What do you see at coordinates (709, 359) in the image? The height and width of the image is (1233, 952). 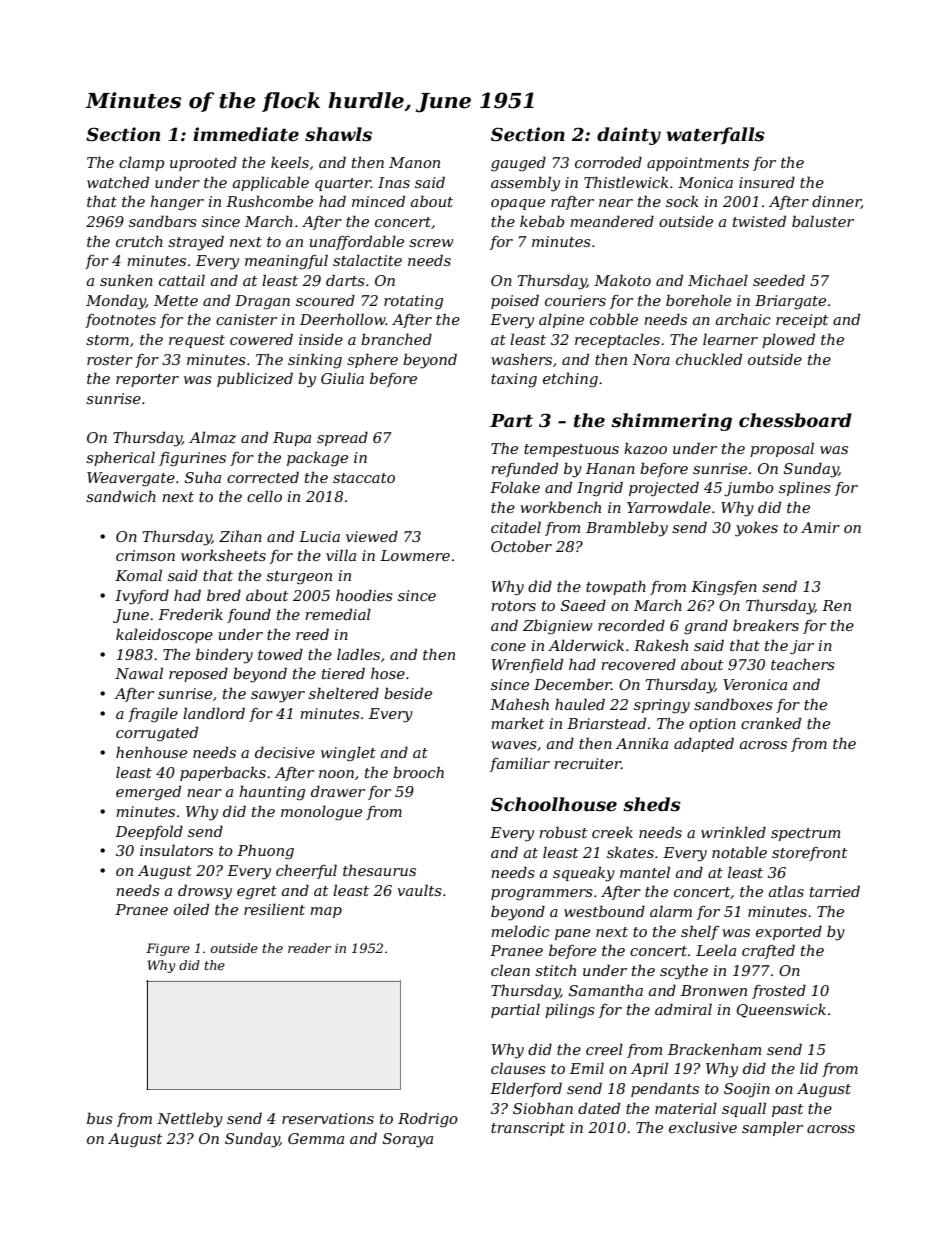 I see `chuckled` at bounding box center [709, 359].
